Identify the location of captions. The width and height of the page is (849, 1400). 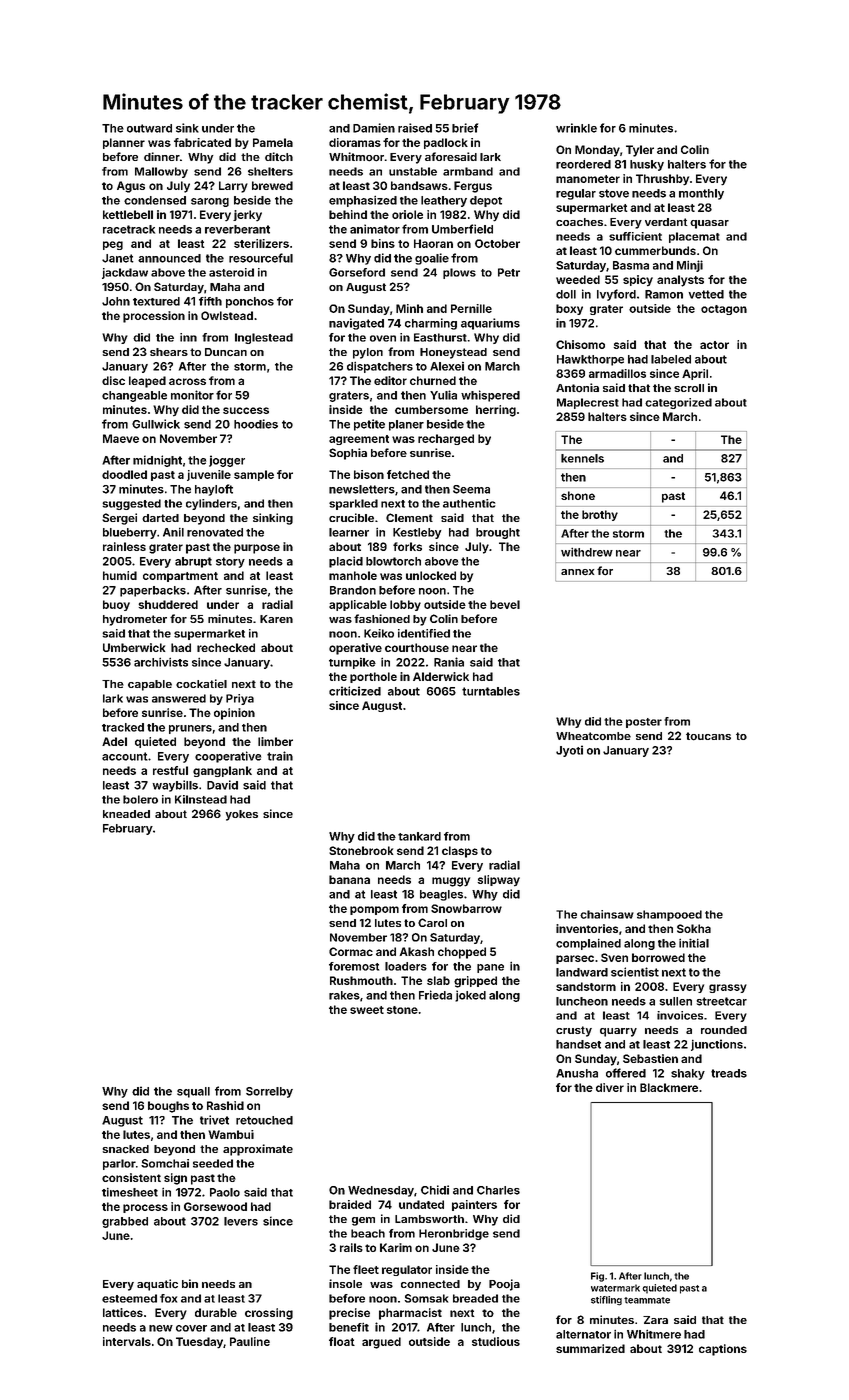
(723, 1350).
